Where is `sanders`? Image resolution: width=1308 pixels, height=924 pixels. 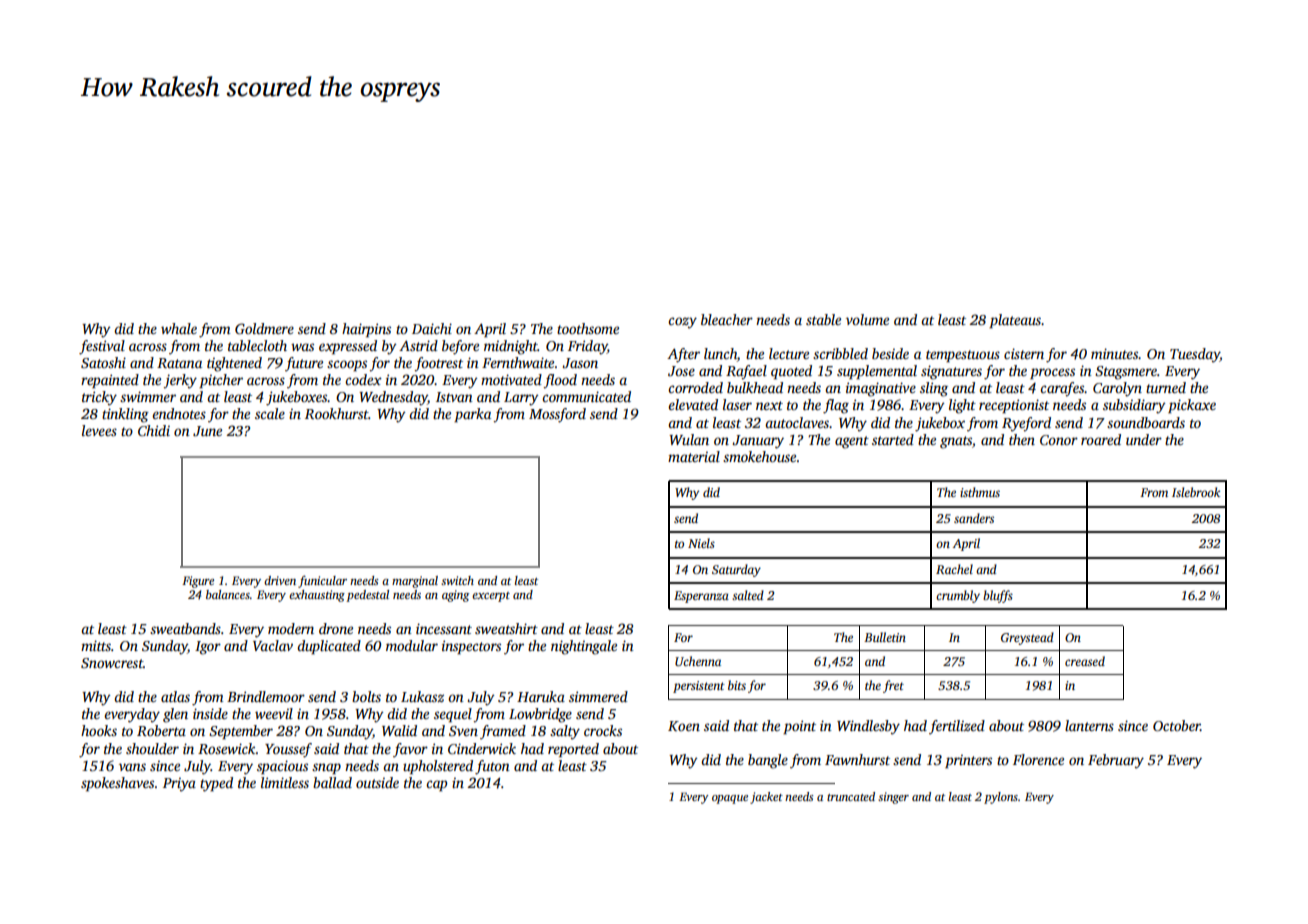 sanders is located at coordinates (974, 518).
